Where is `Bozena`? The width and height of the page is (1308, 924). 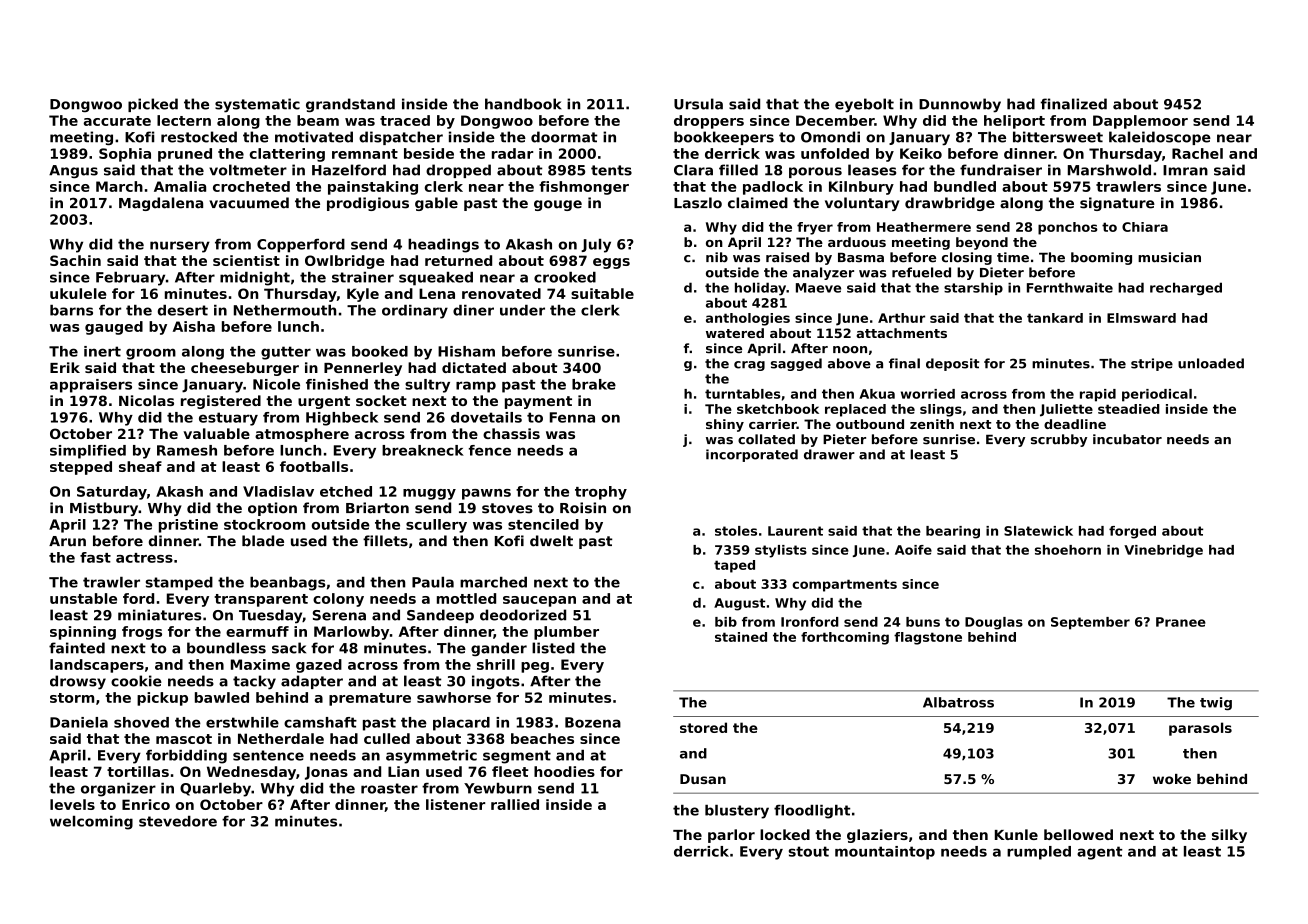
Bozena is located at coordinates (593, 722).
